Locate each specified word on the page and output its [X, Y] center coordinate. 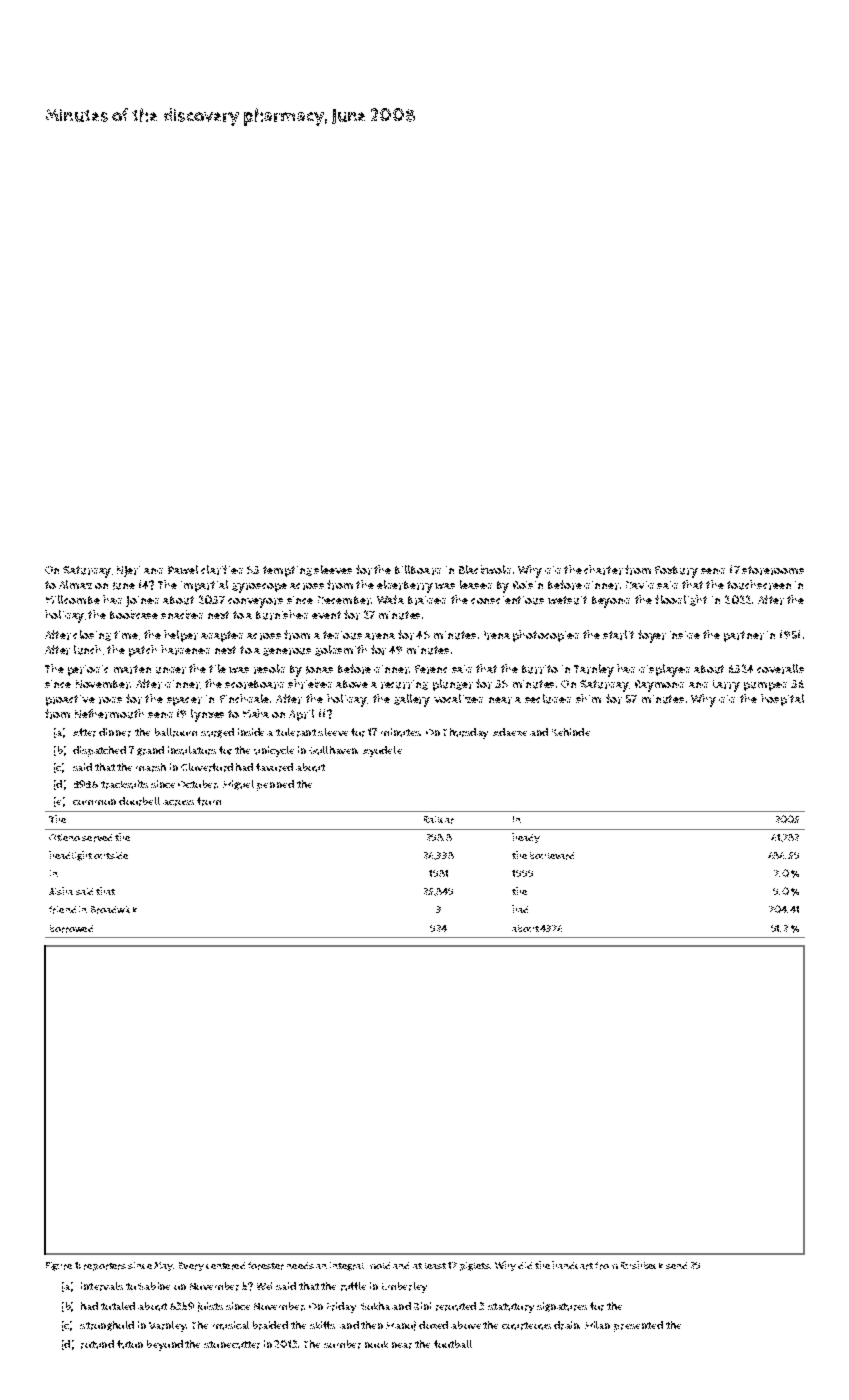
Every [191, 1266]
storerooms [773, 570]
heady [526, 838]
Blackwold [485, 569]
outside [111, 855]
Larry [726, 686]
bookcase [134, 614]
